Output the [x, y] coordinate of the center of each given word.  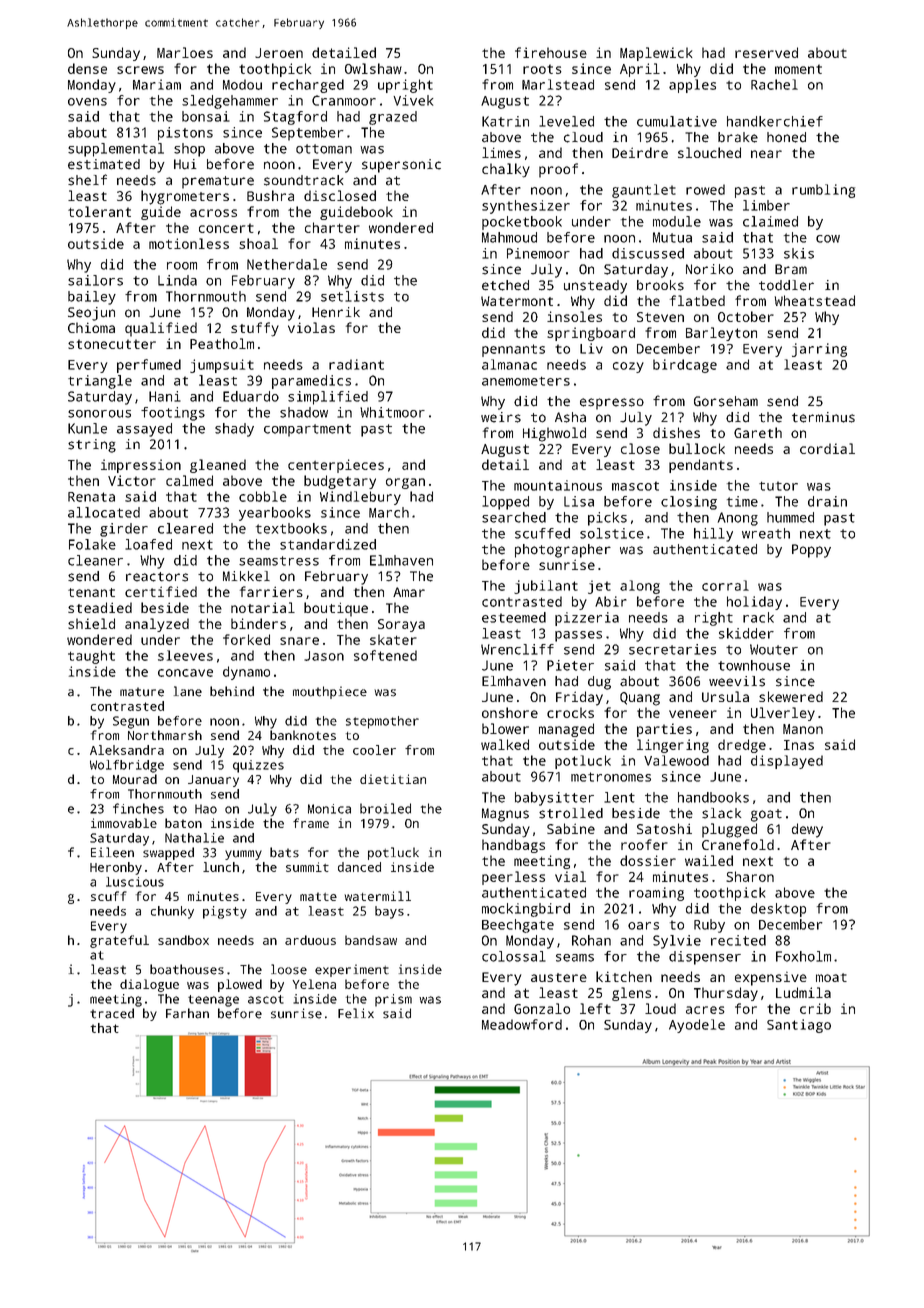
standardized [328, 544]
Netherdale [287, 264]
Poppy [811, 551]
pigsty [225, 912]
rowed [705, 189]
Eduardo [251, 396]
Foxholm [803, 956]
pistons [185, 134]
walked [505, 744]
